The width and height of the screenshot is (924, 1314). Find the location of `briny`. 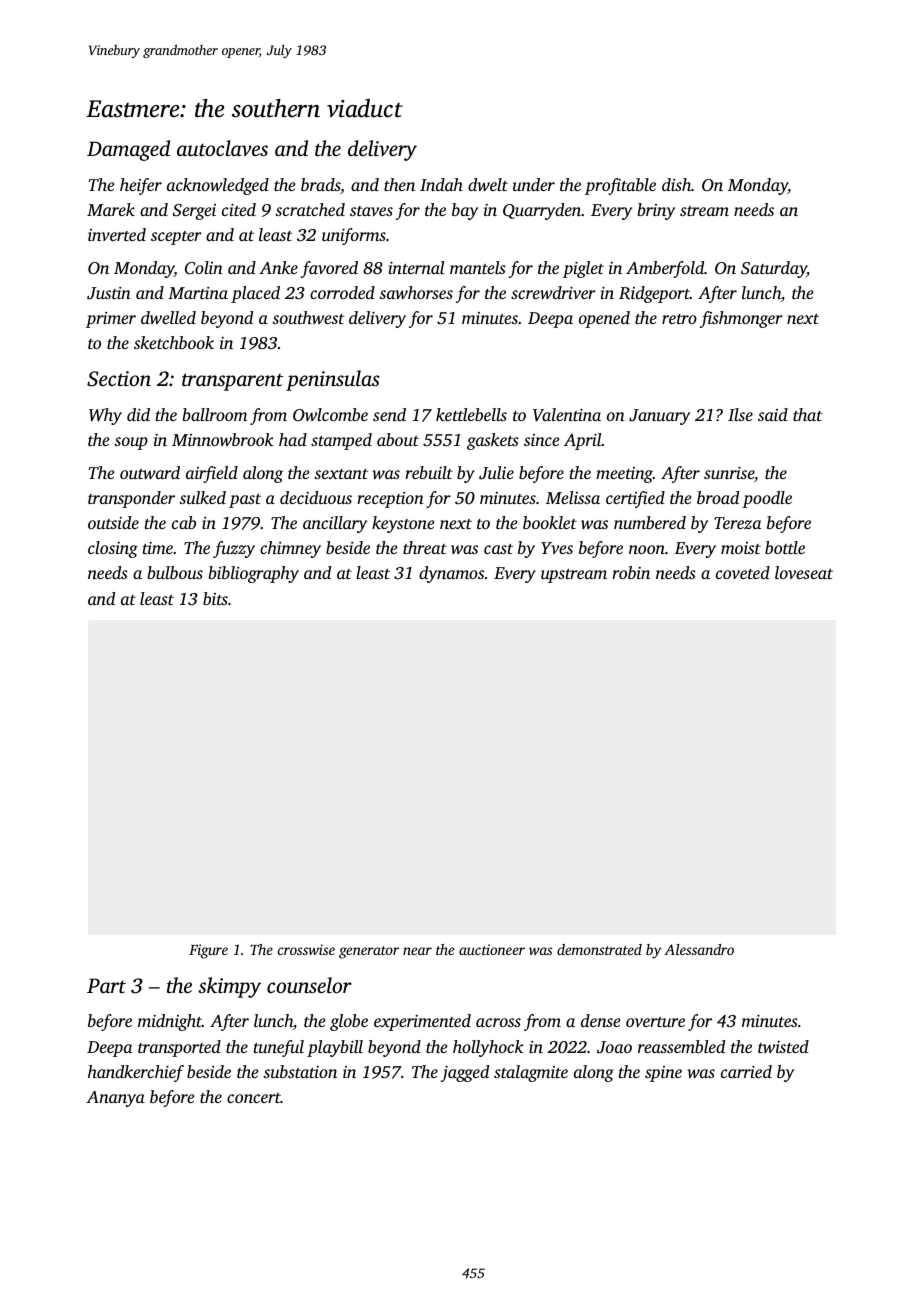

briny is located at coordinates (656, 211).
